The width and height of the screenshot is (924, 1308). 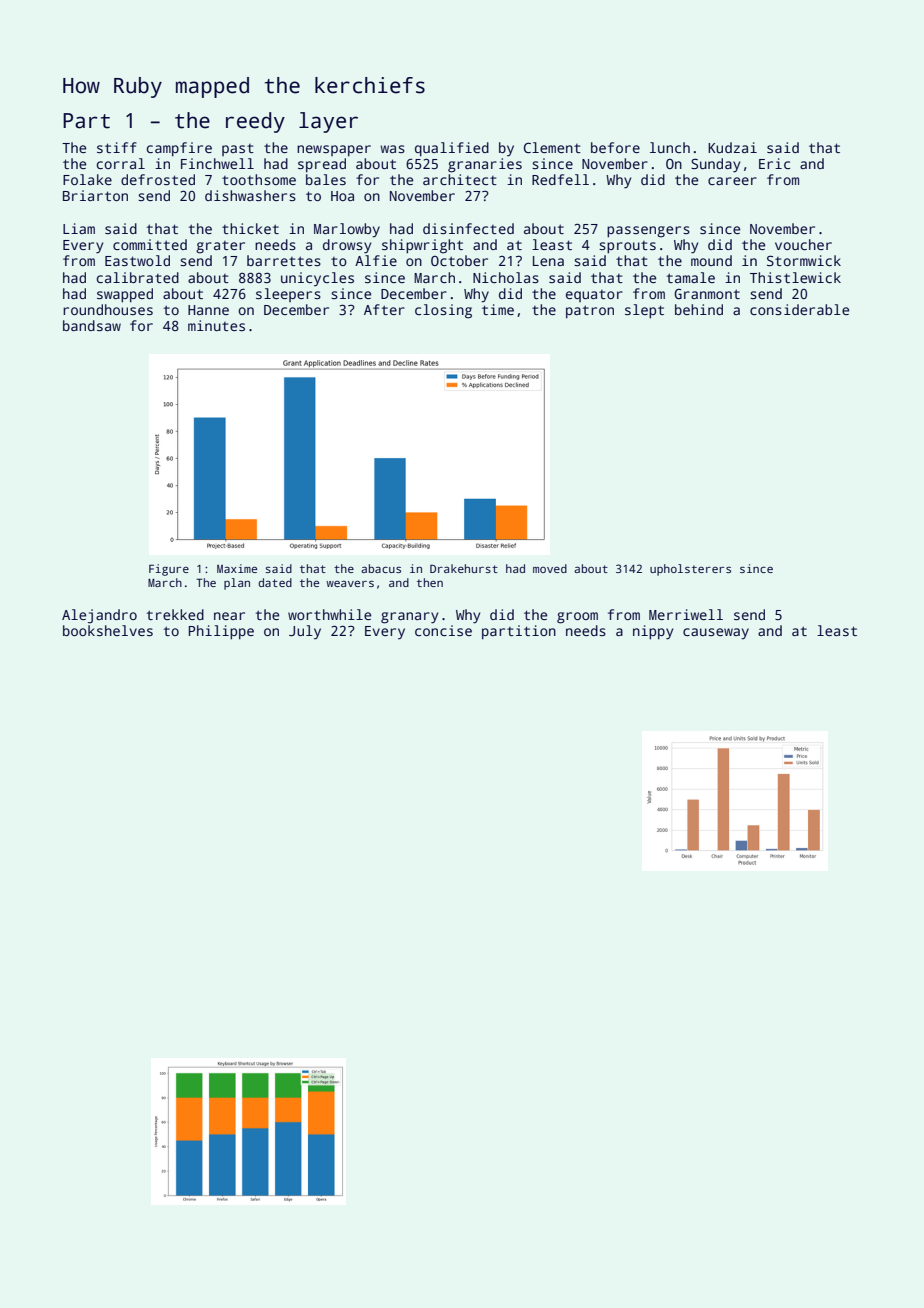 I want to click on abacus, so click(x=381, y=568).
